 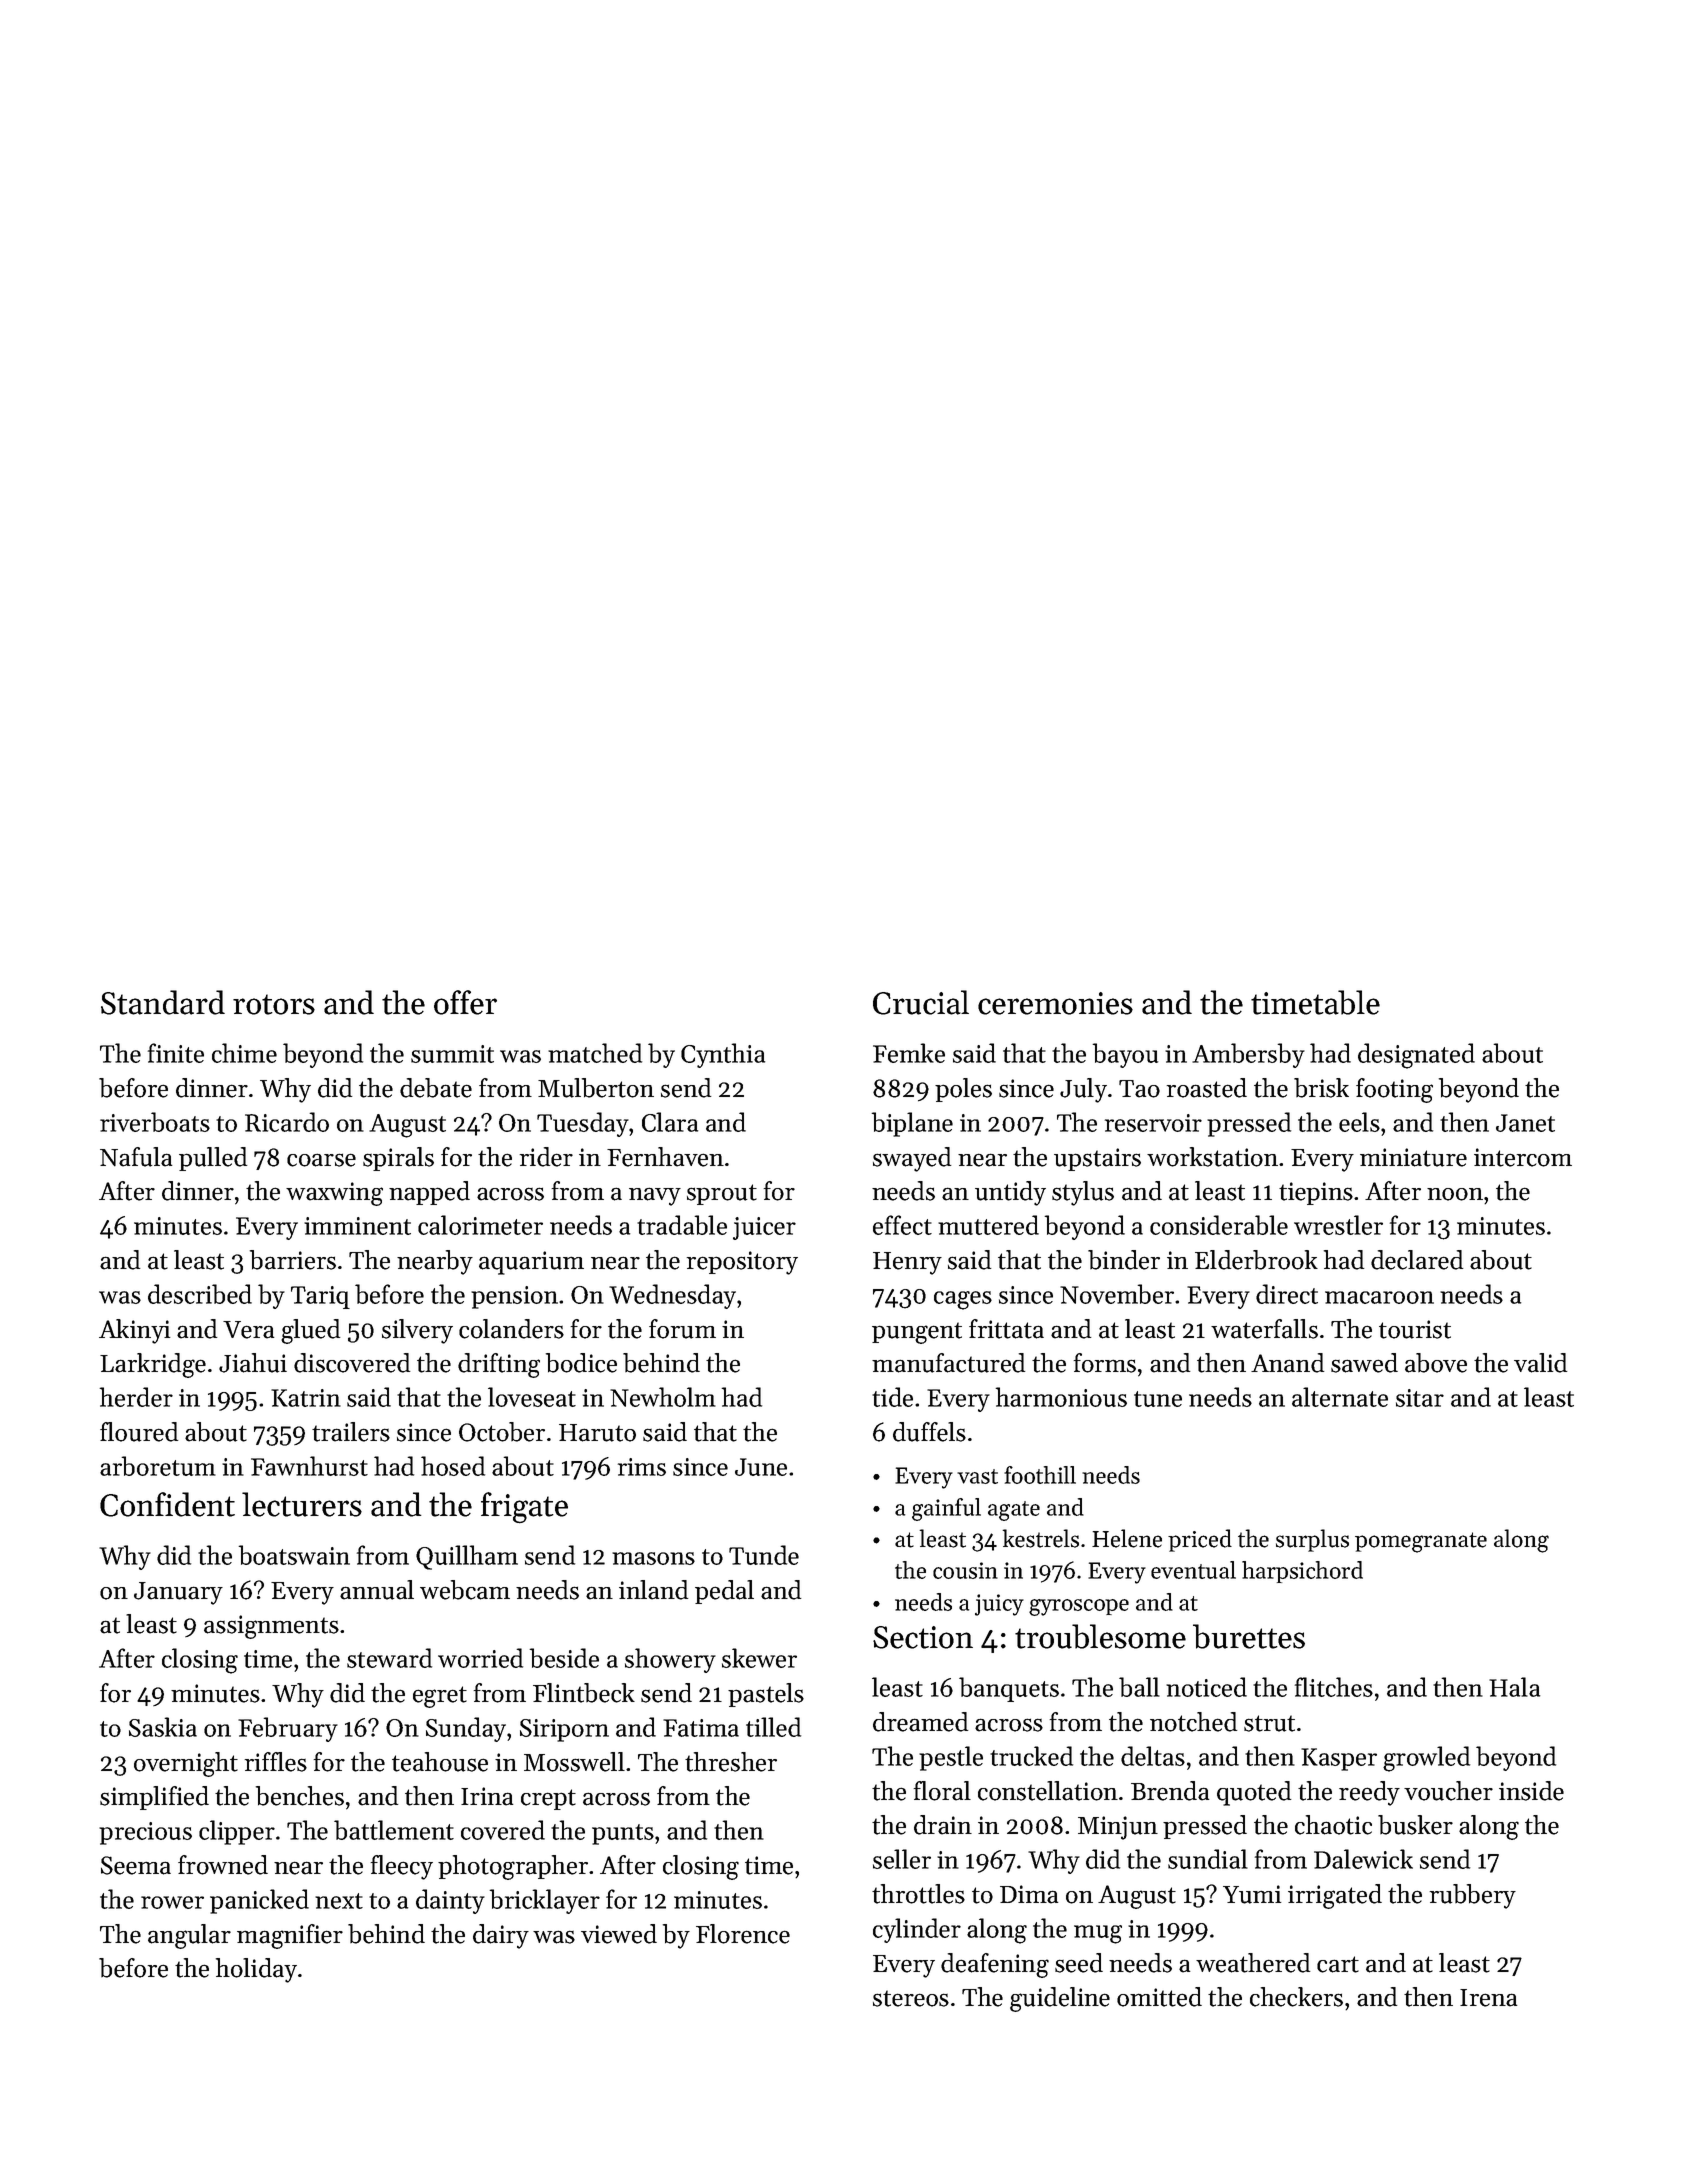 I want to click on Crucial, so click(x=921, y=1002).
